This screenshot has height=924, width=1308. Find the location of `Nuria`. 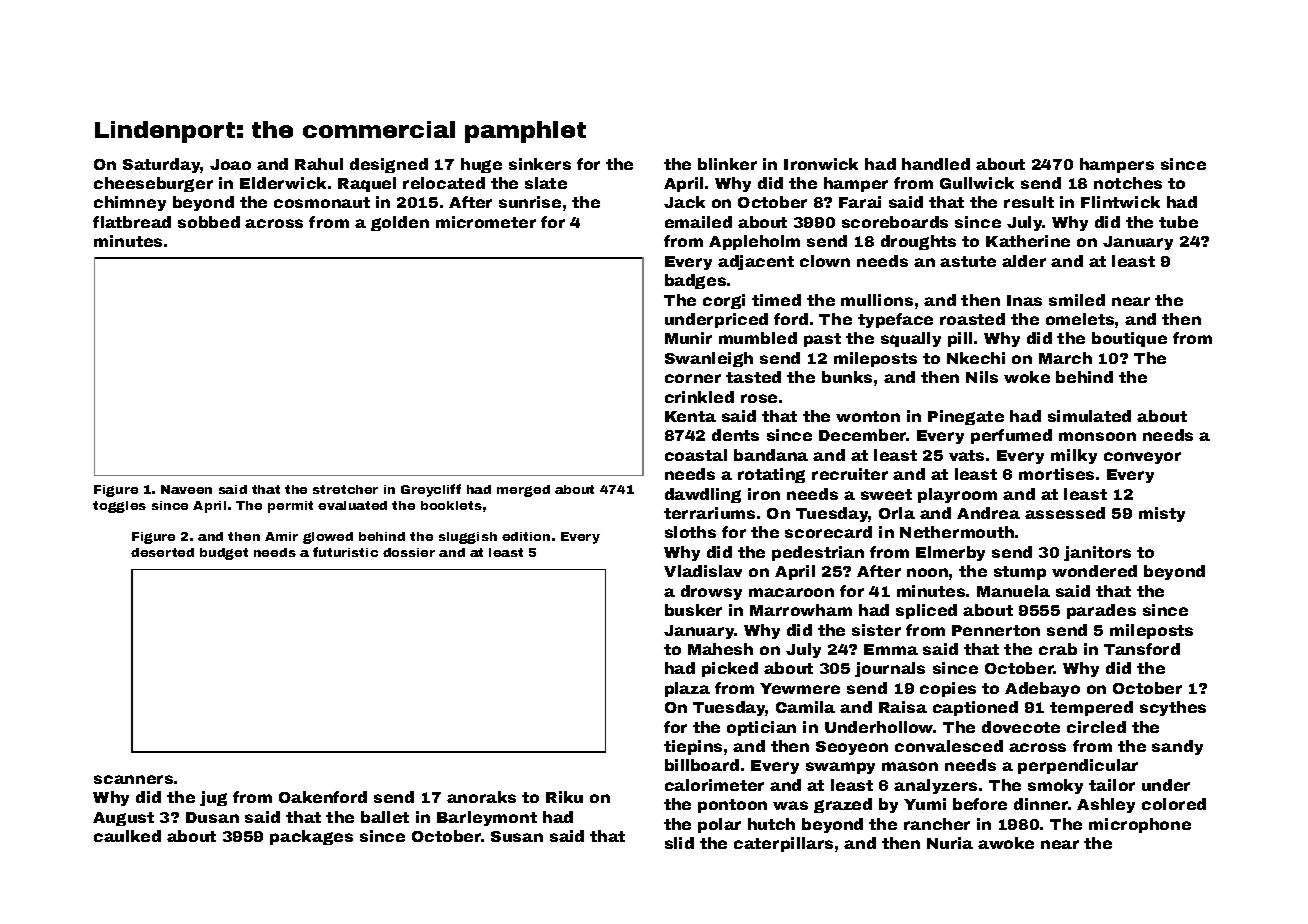

Nuria is located at coordinates (950, 843).
